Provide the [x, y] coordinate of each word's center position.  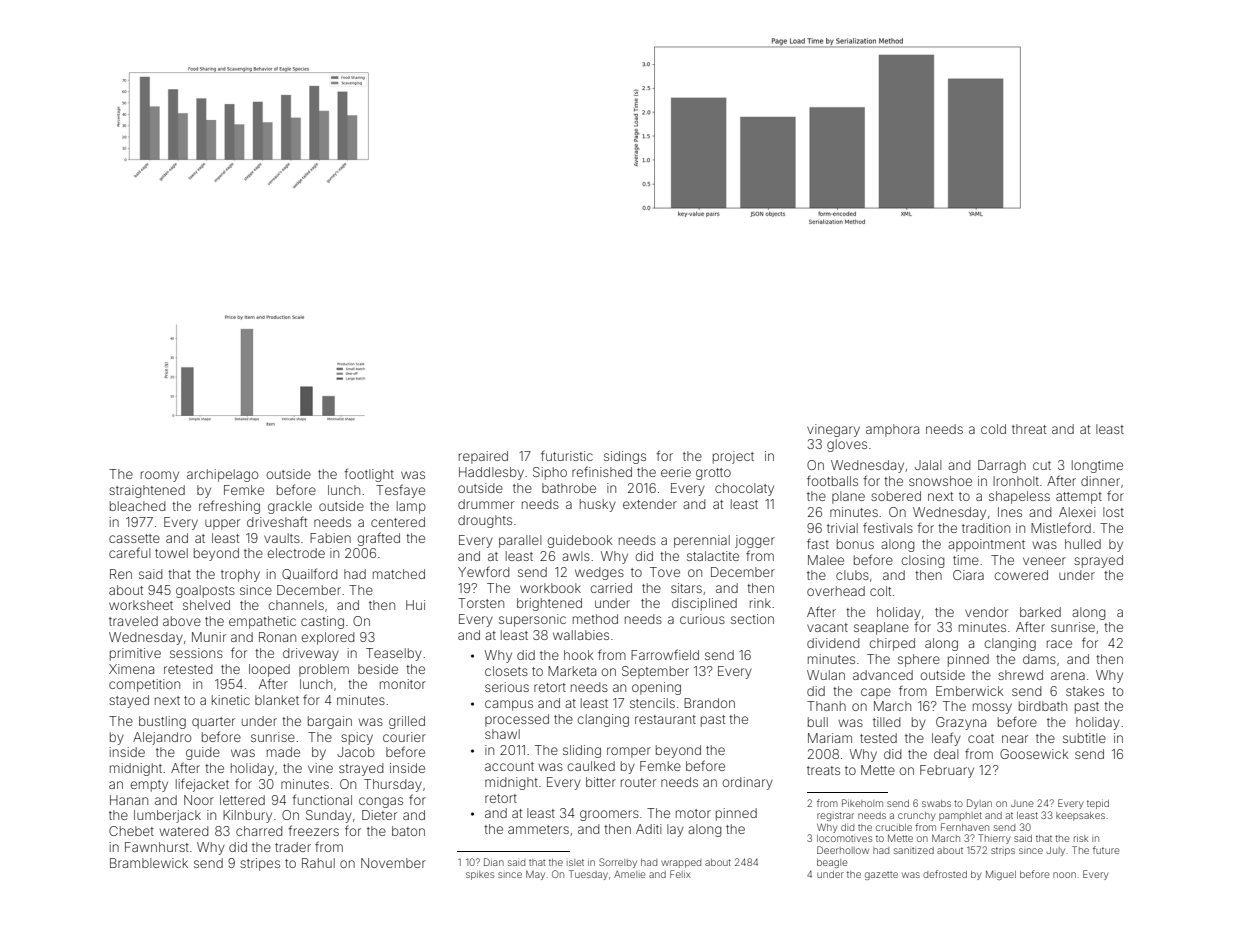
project [733, 457]
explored [327, 638]
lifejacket [202, 785]
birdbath [1043, 706]
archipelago [222, 475]
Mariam [830, 738]
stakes [1085, 691]
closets [506, 671]
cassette [134, 538]
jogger [755, 541]
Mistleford [1061, 527]
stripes [260, 864]
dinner [1100, 481]
